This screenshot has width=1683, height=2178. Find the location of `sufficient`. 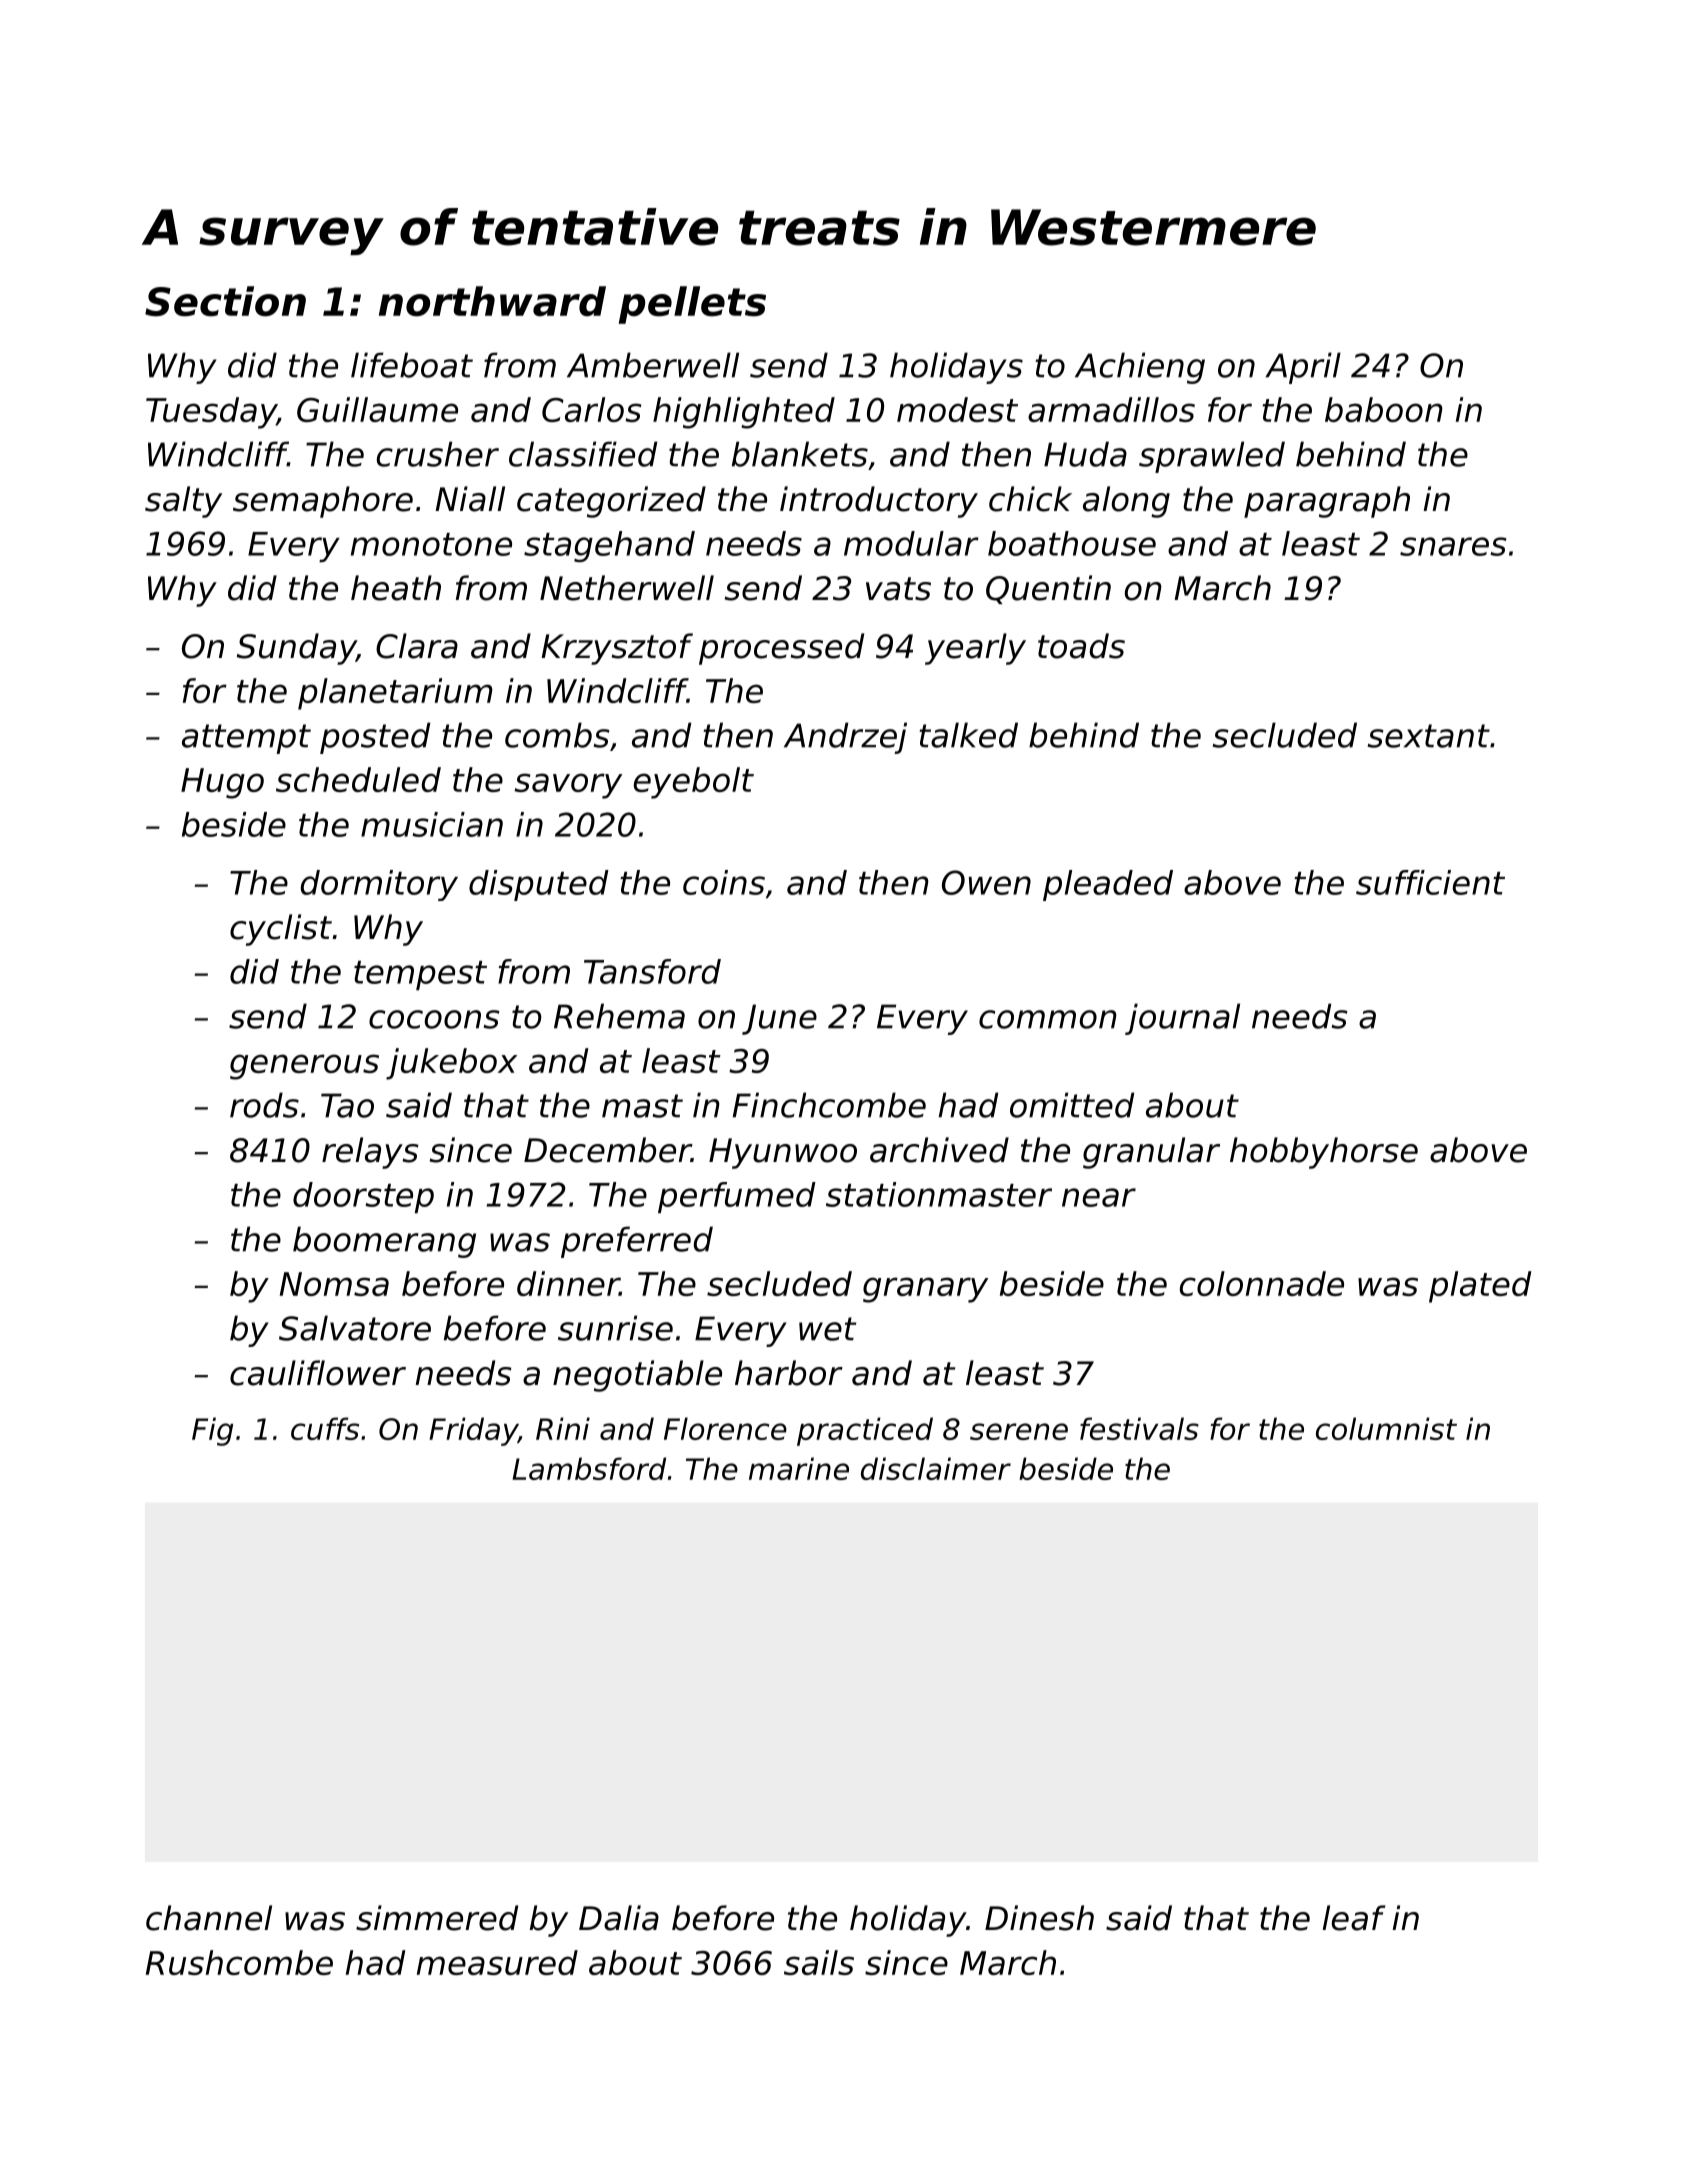

sufficient is located at coordinates (1430, 882).
